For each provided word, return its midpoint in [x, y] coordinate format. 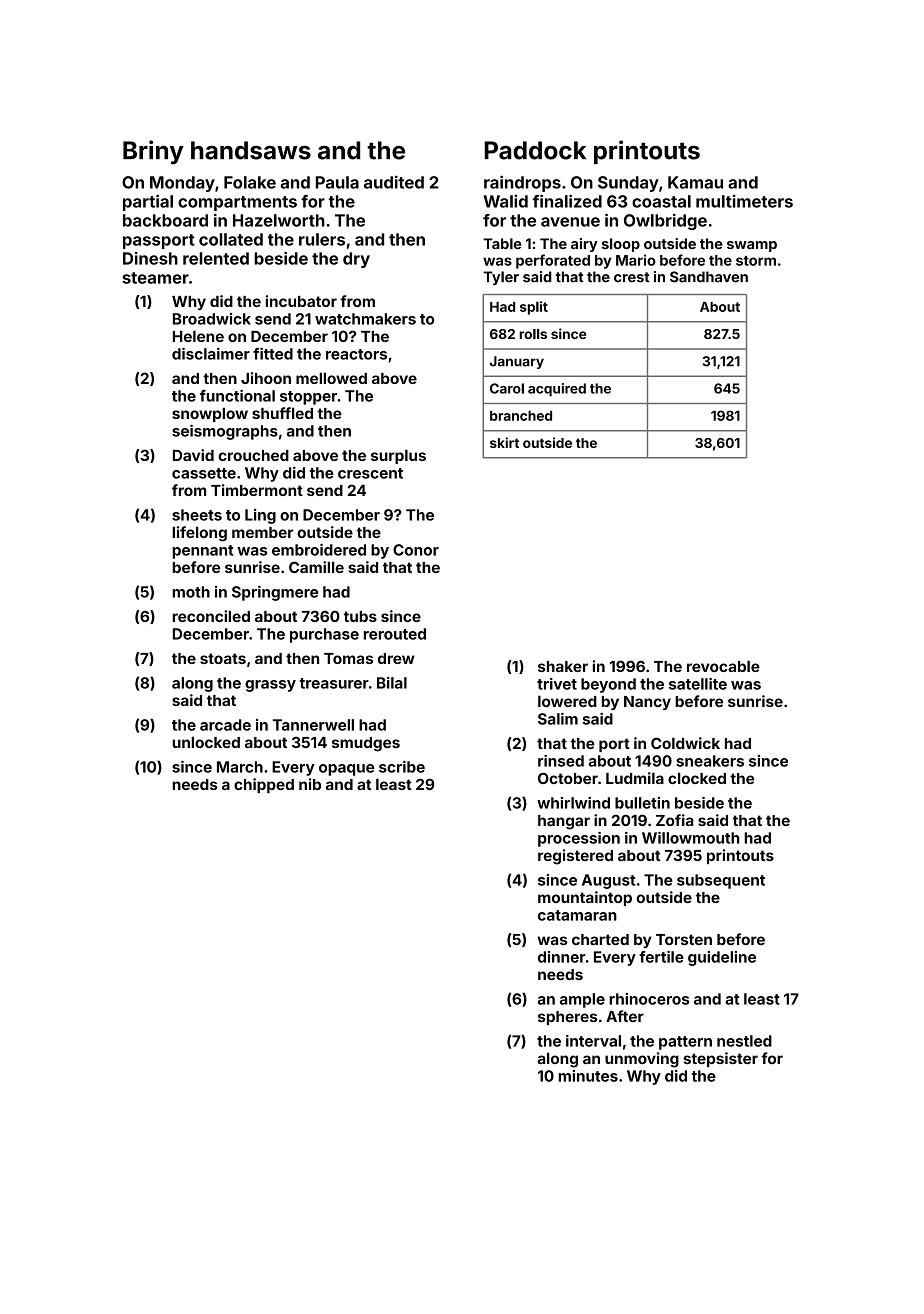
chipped [264, 785]
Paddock [535, 150]
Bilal [392, 683]
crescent [370, 473]
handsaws [251, 150]
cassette [204, 473]
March [240, 767]
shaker [563, 666]
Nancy [647, 703]
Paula [337, 182]
